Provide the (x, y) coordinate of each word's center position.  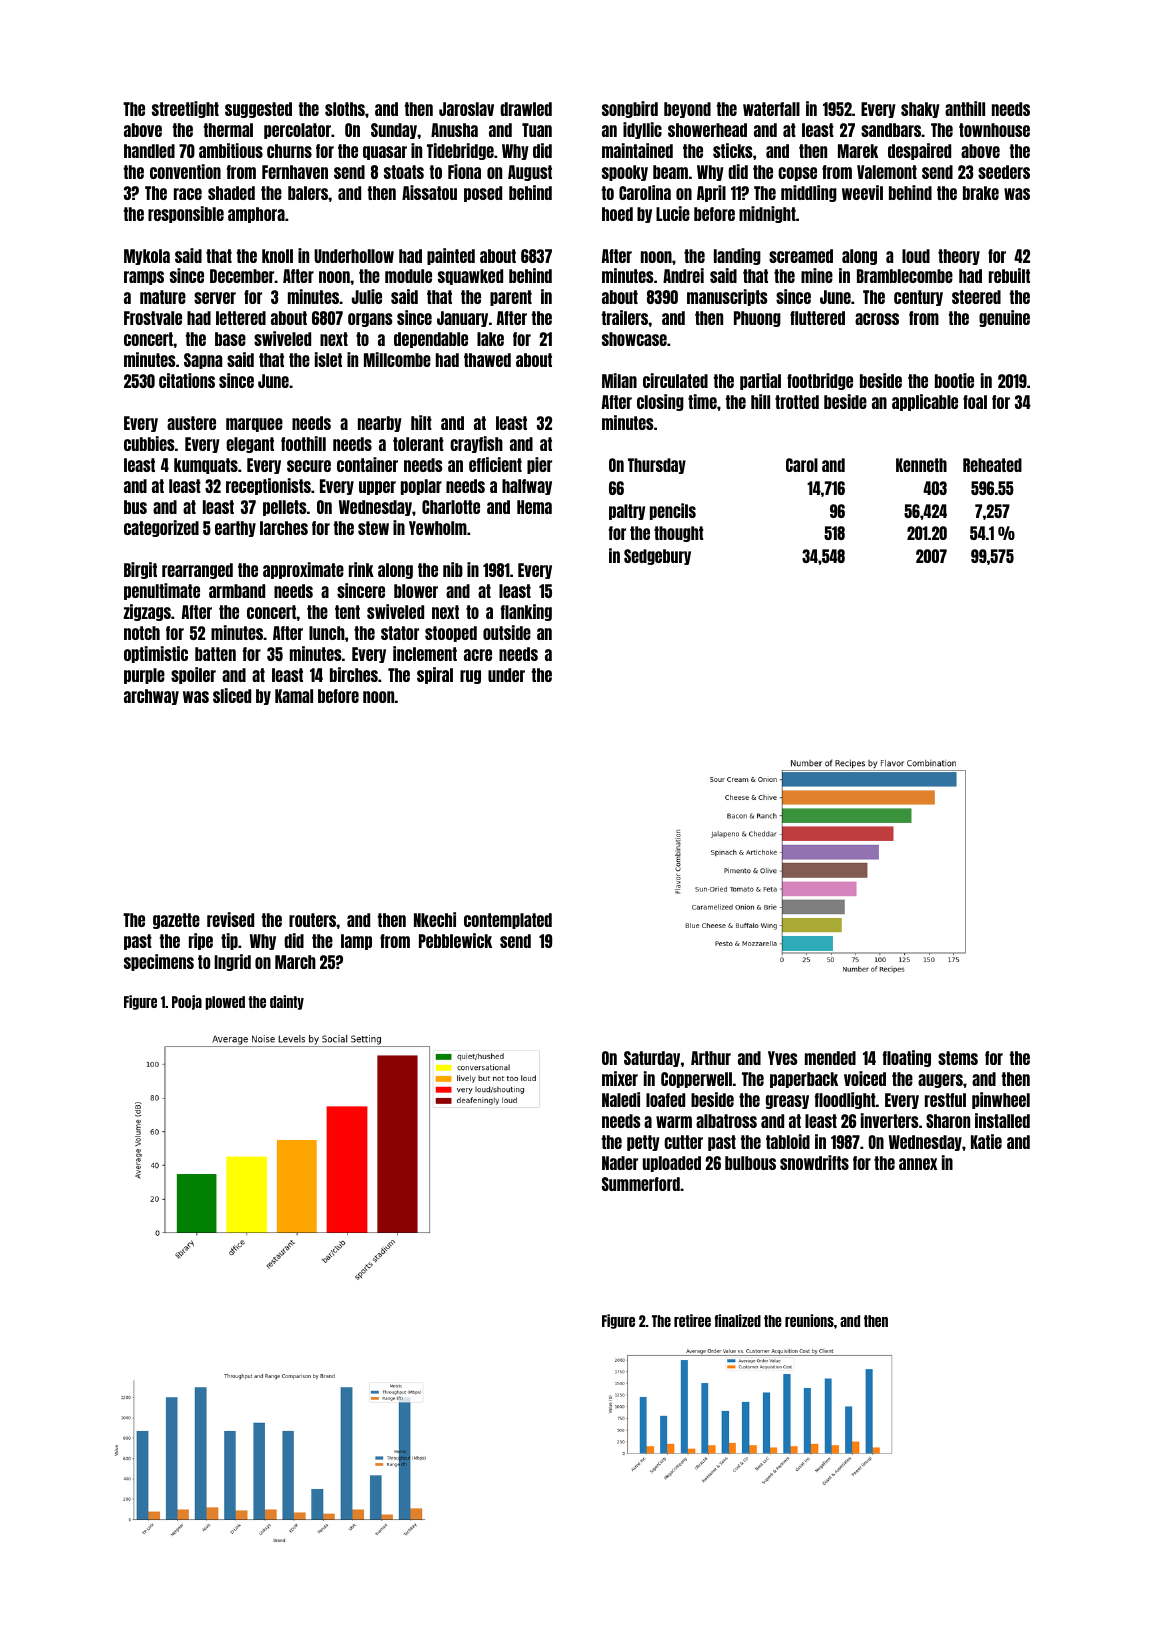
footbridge (820, 381)
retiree (692, 1320)
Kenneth (921, 465)
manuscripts (727, 297)
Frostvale (153, 318)
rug (470, 677)
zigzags (147, 612)
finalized (738, 1320)
